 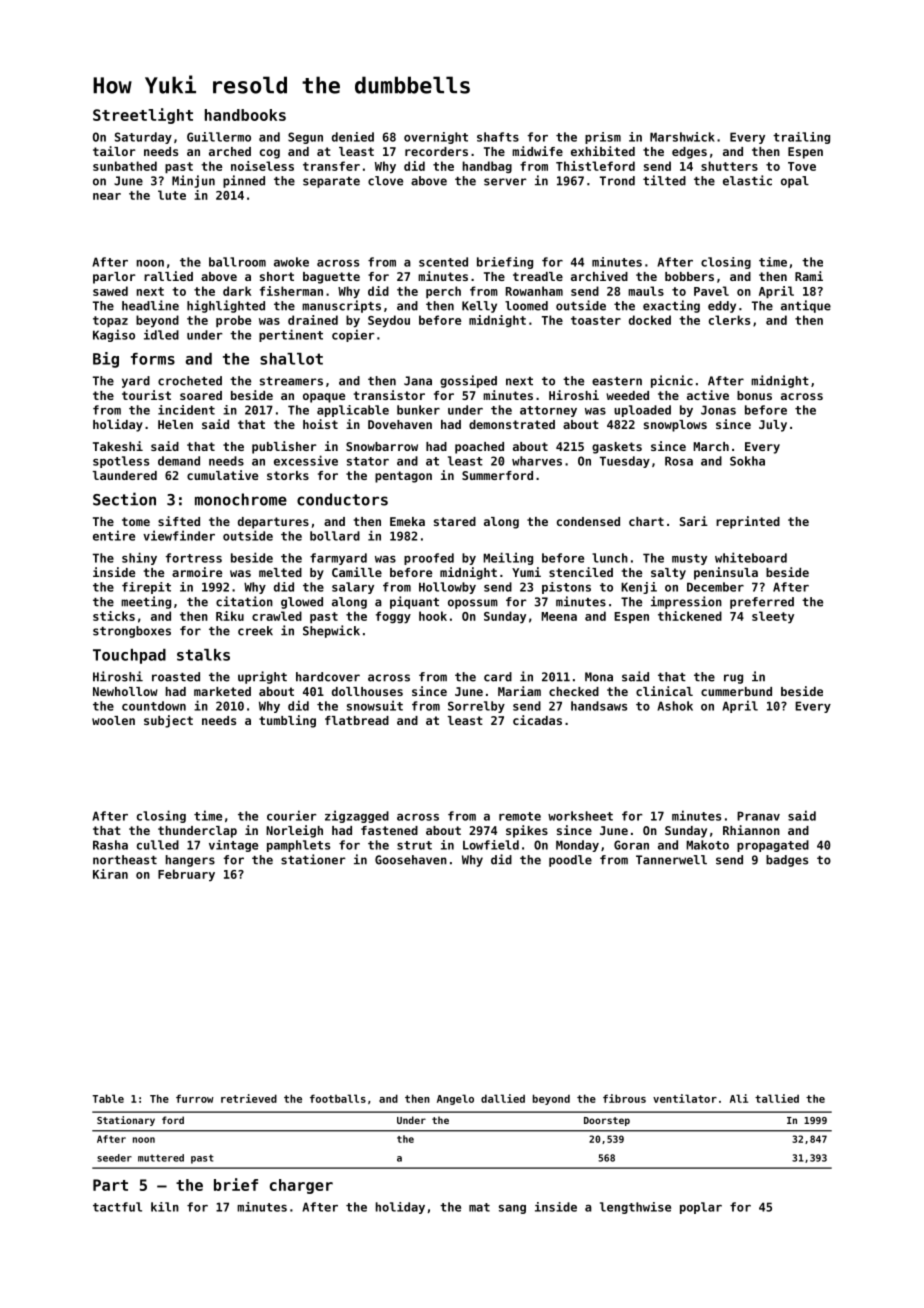 I want to click on ballroom, so click(x=237, y=262).
